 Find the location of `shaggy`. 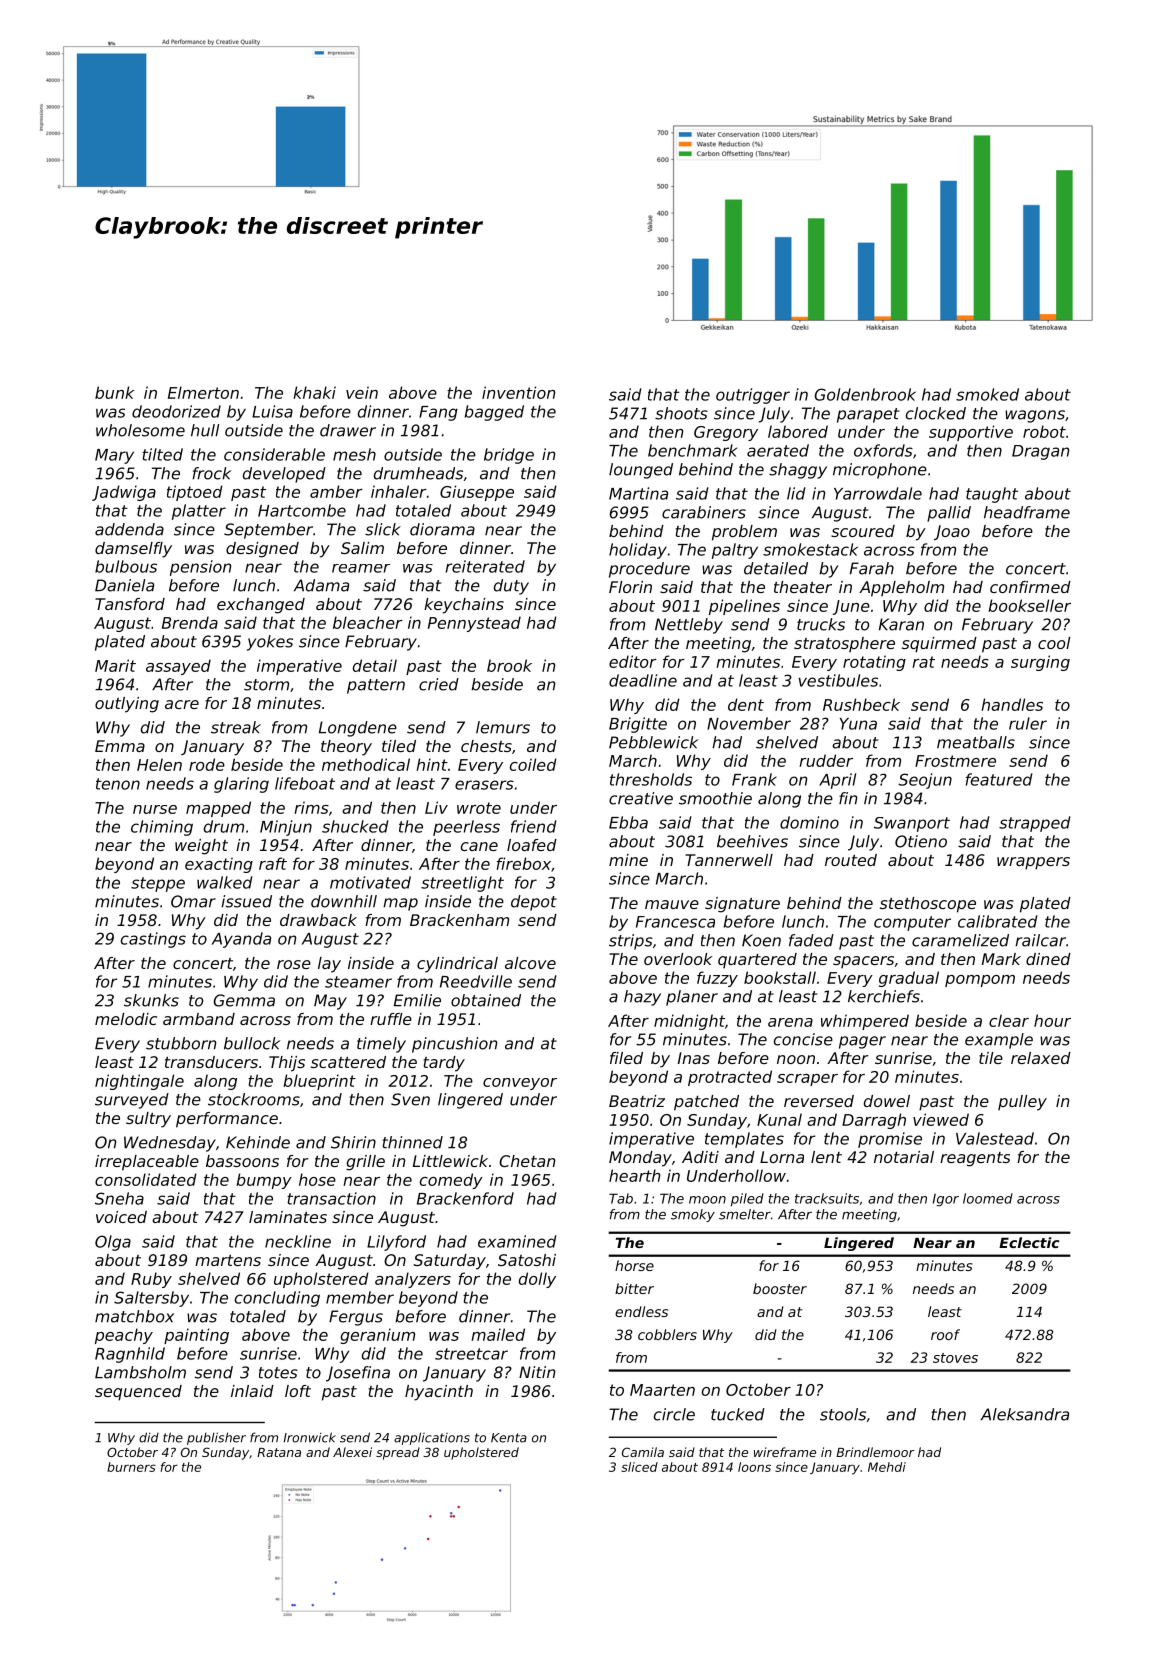

shaggy is located at coordinates (798, 471).
